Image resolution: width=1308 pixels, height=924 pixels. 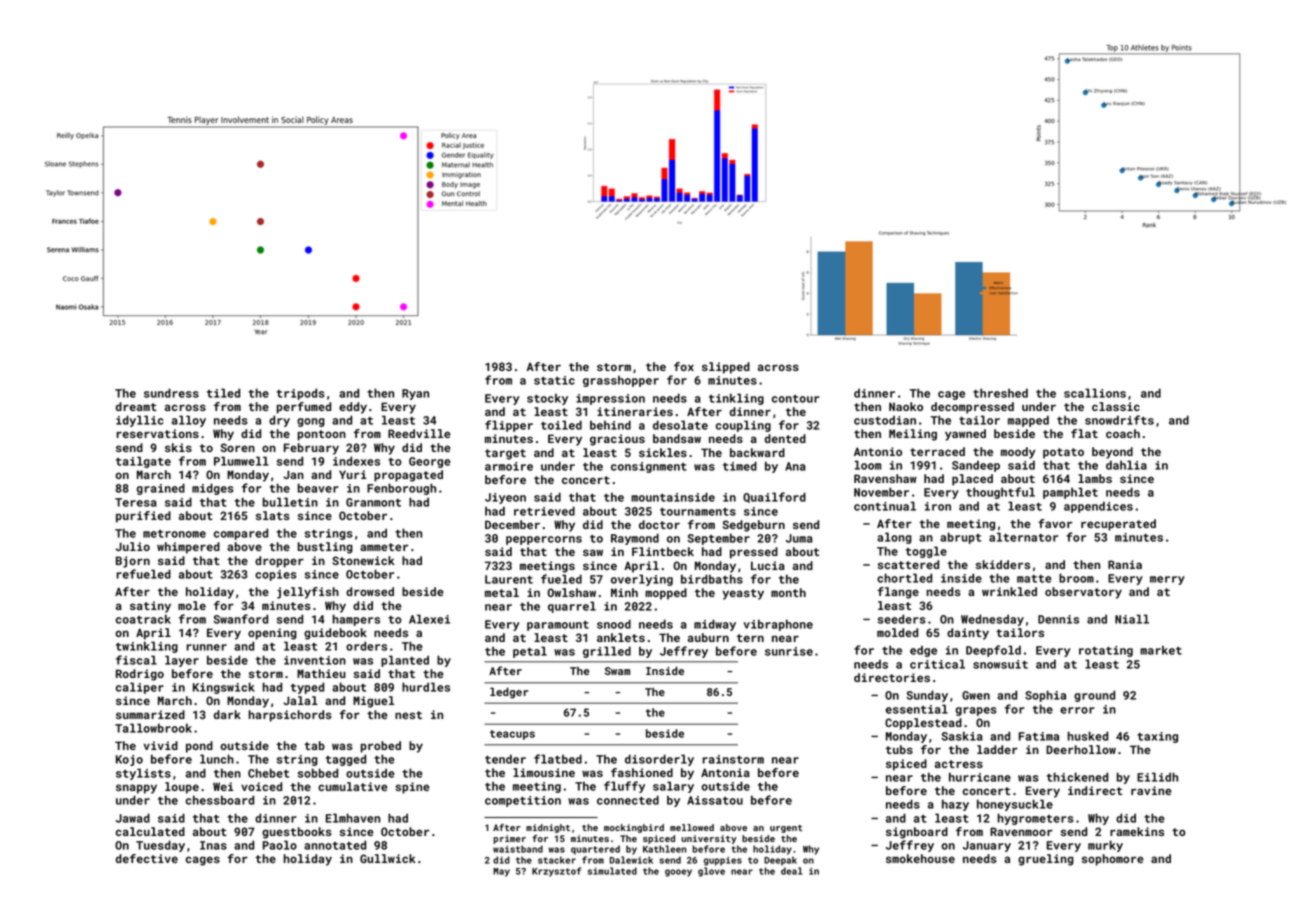 I want to click on toggle, so click(x=926, y=552).
